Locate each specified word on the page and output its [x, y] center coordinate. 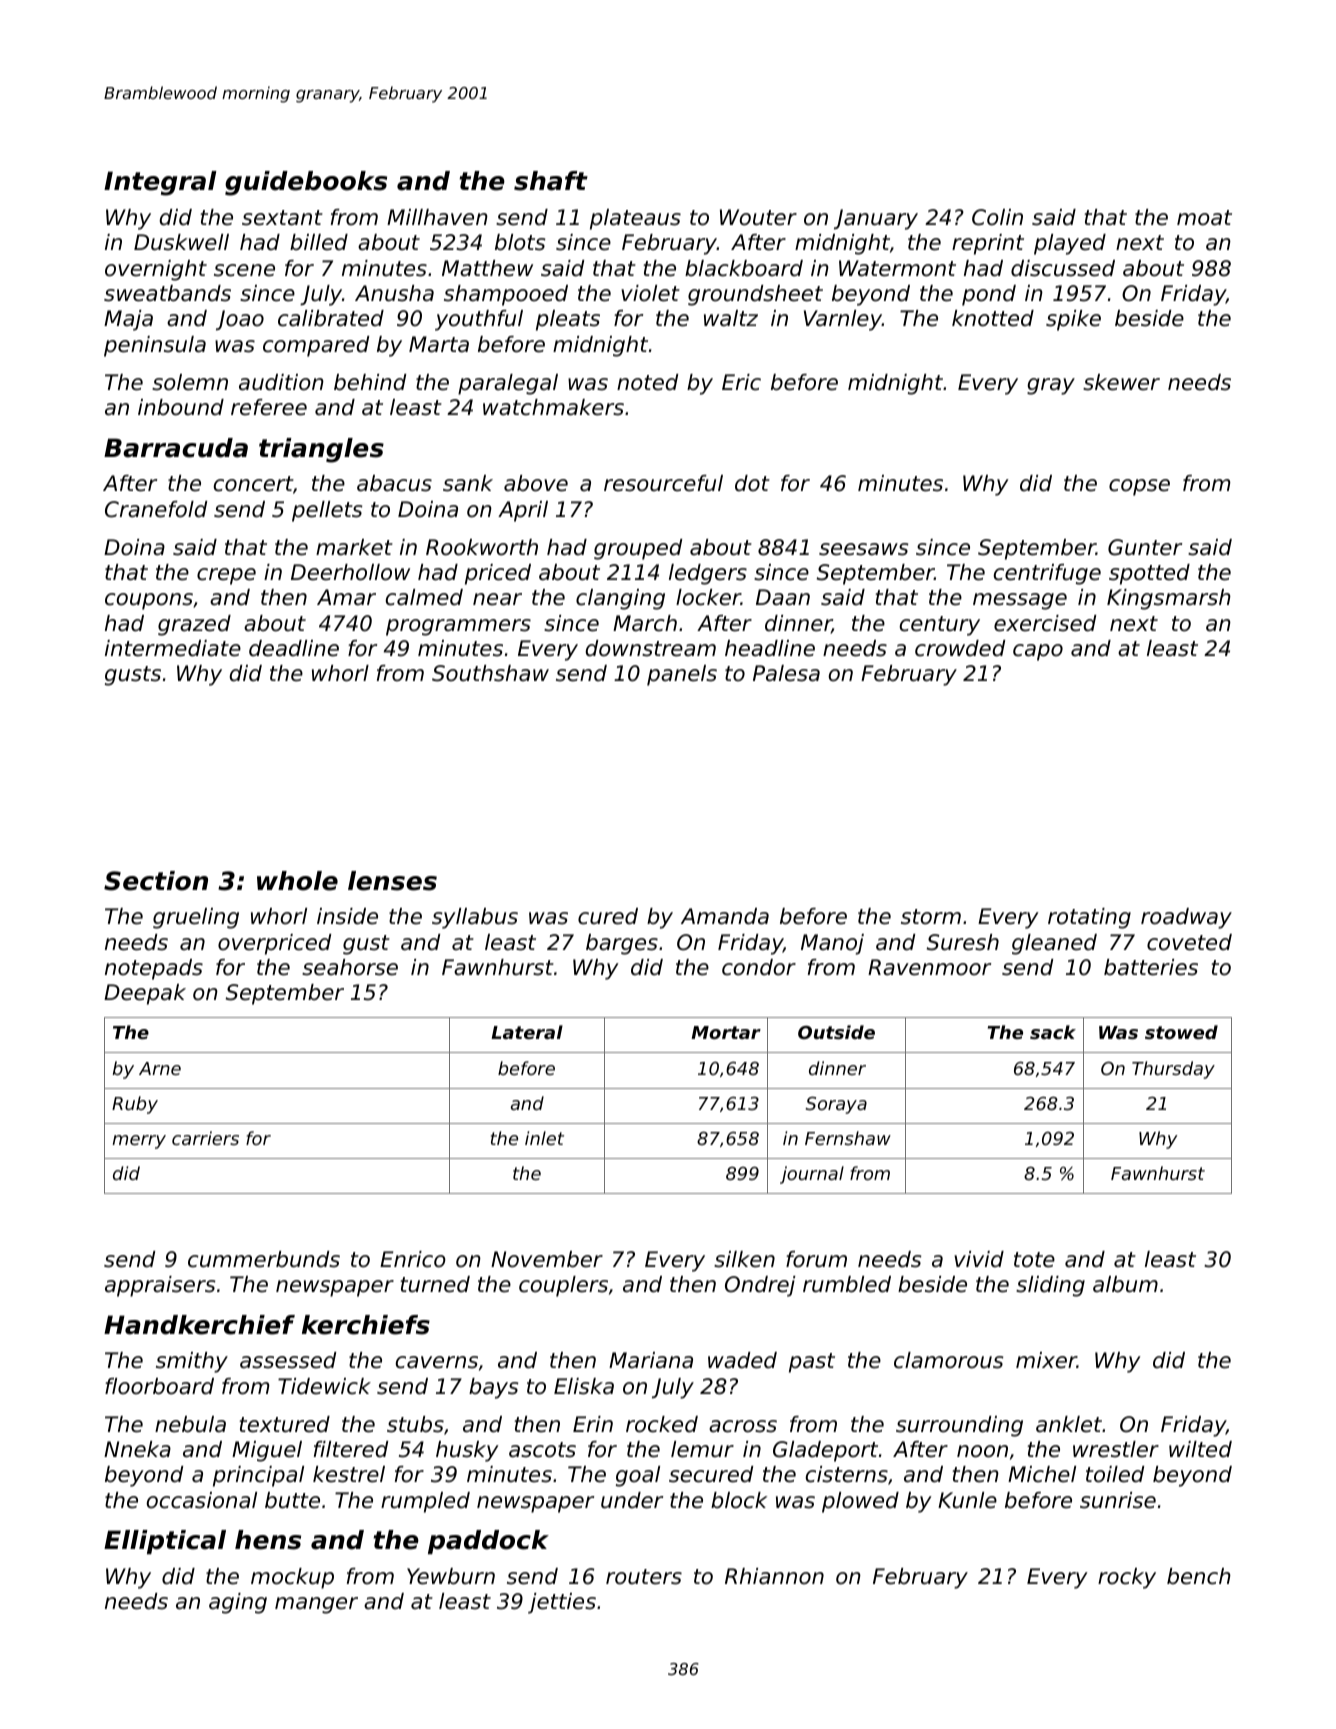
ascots [542, 1450]
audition [281, 382]
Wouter [758, 217]
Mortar [726, 1032]
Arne [160, 1068]
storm [931, 917]
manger [316, 1605]
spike [1073, 320]
